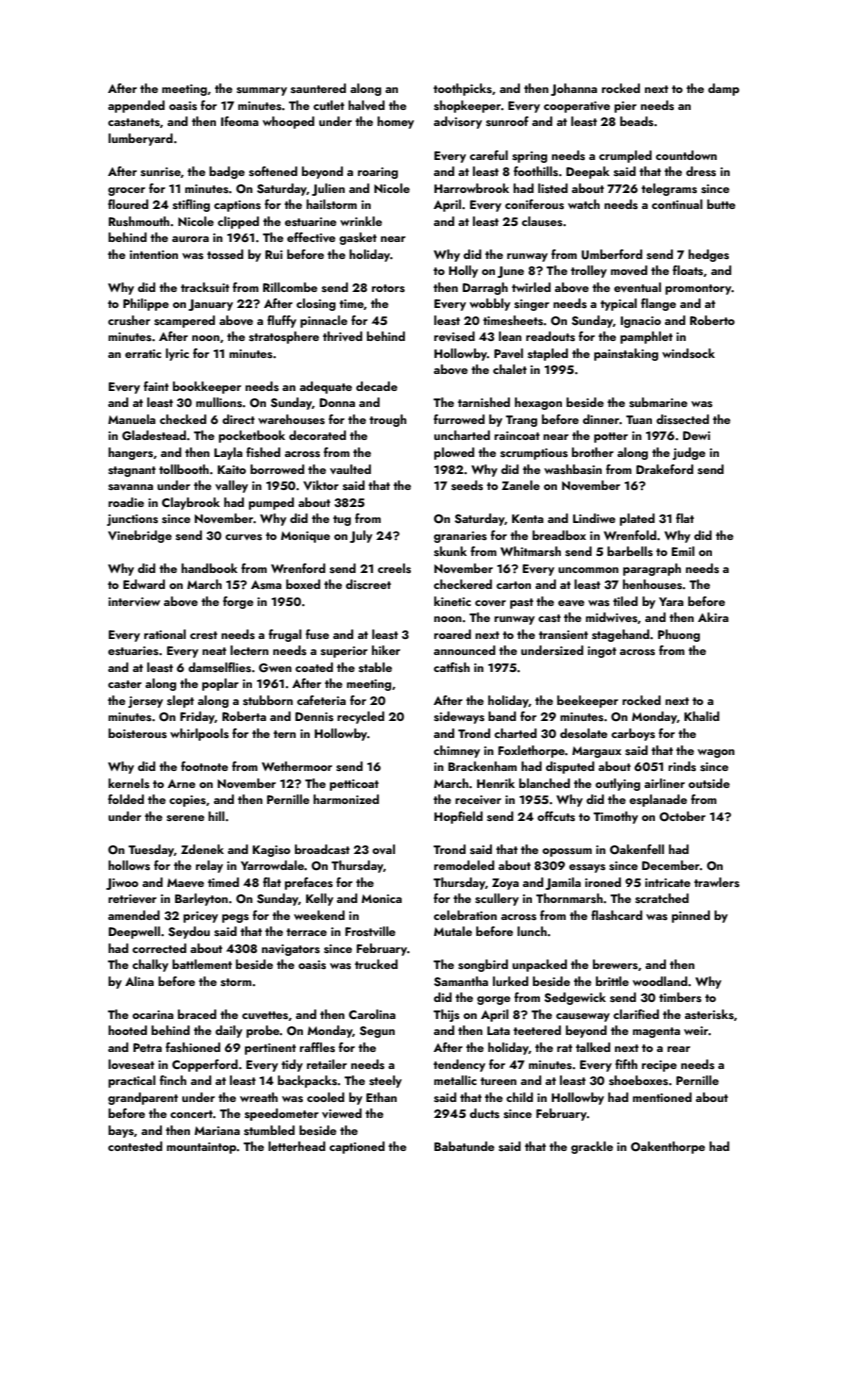  What do you see at coordinates (668, 1147) in the screenshot?
I see `Oakenthorpe` at bounding box center [668, 1147].
